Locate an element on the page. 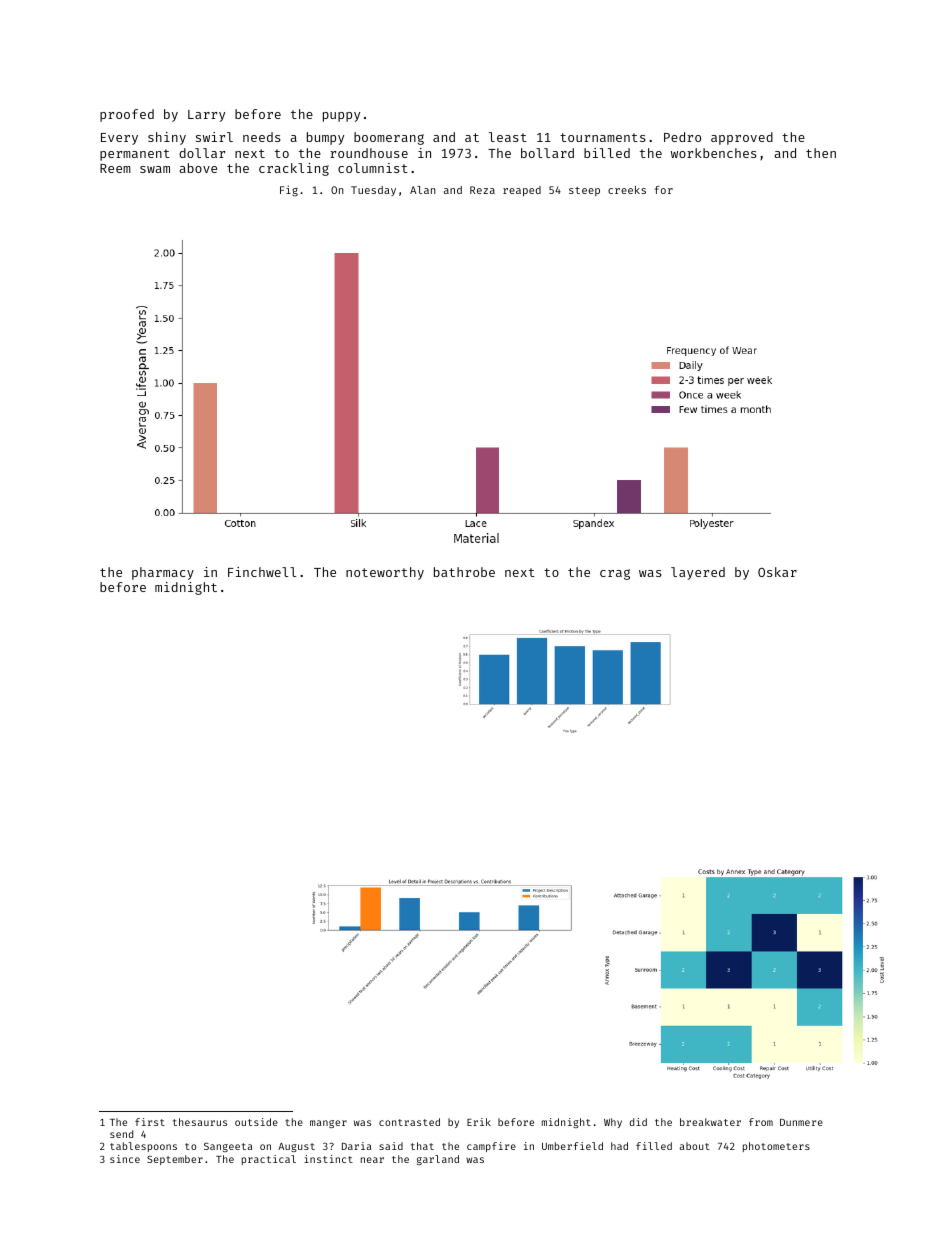 This page has width=952, height=1233. Erik is located at coordinates (479, 1122).
